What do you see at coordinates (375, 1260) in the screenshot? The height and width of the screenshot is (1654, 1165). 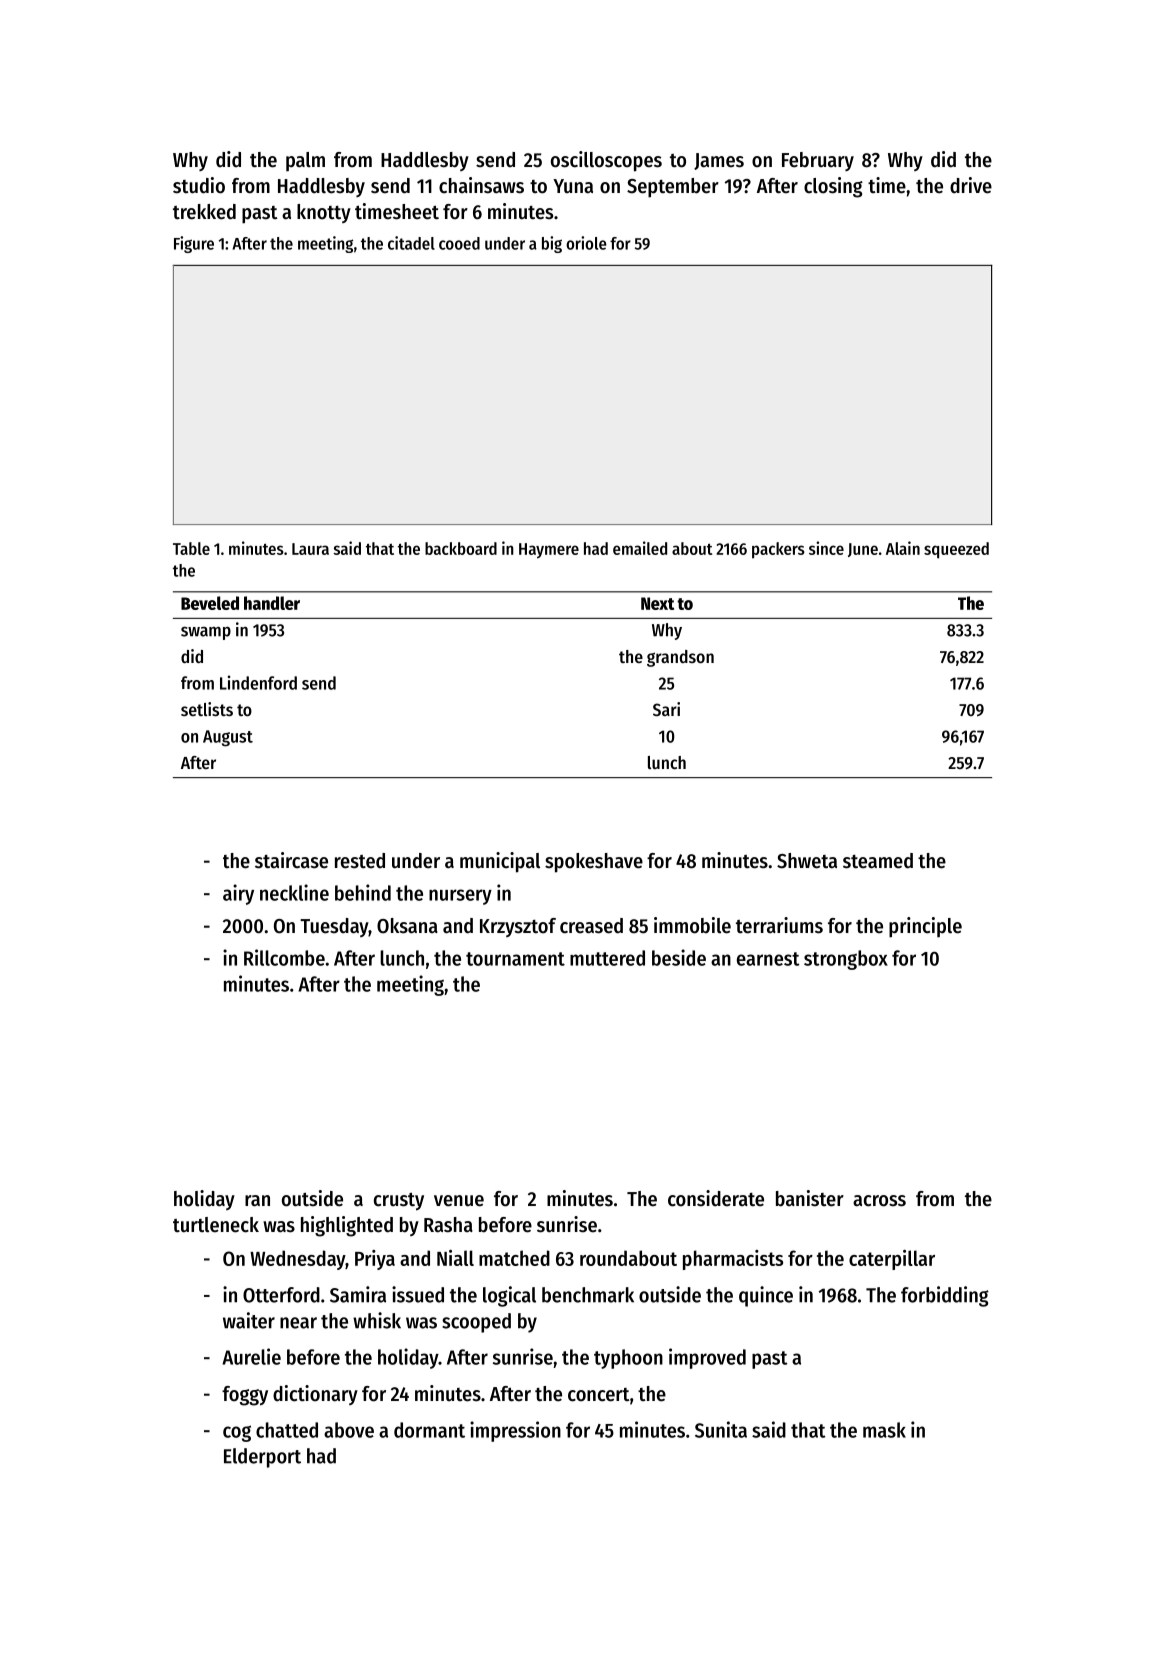 I see `Priya` at bounding box center [375, 1260].
